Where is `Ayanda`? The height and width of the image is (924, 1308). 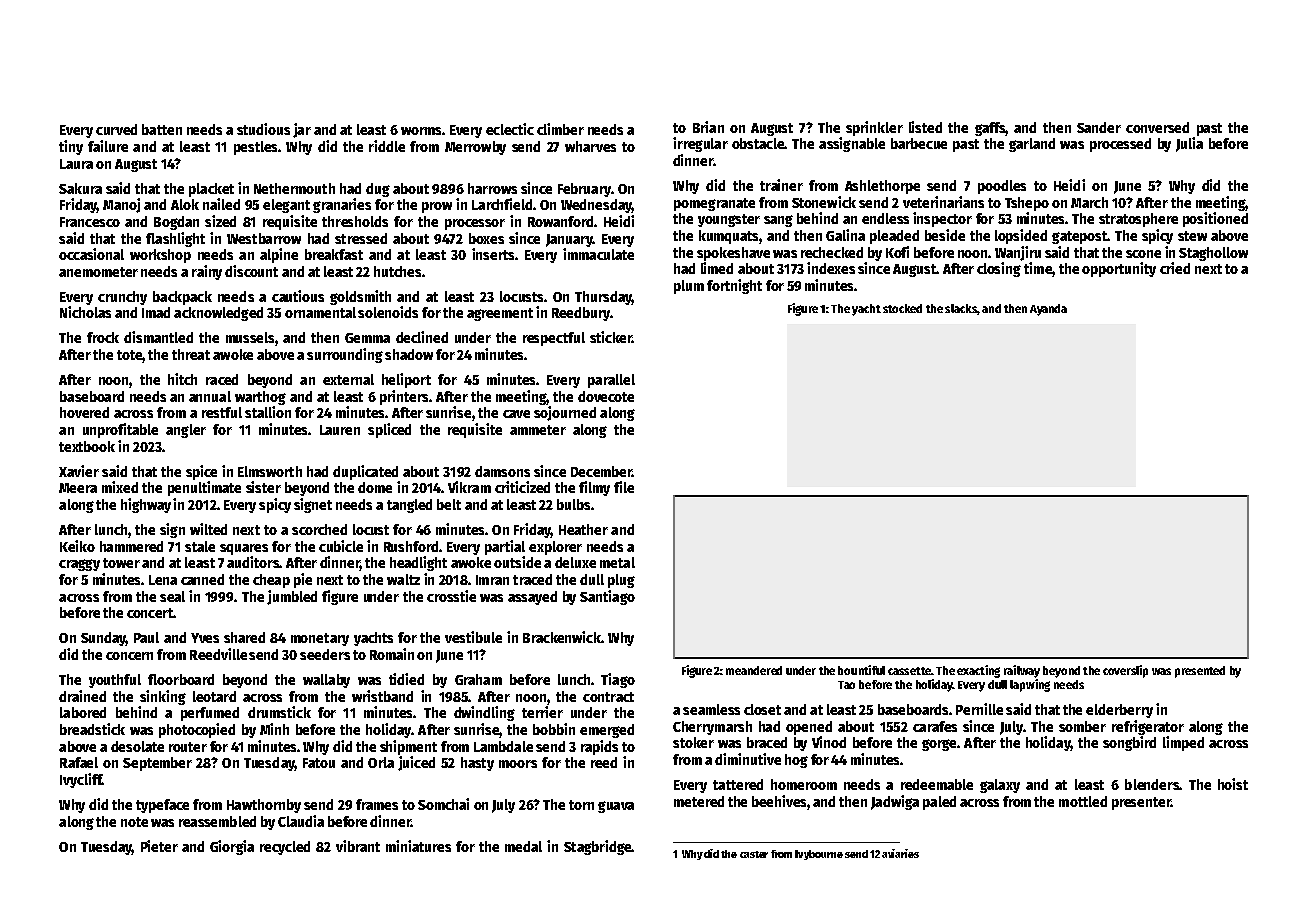
Ayanda is located at coordinates (1048, 310).
